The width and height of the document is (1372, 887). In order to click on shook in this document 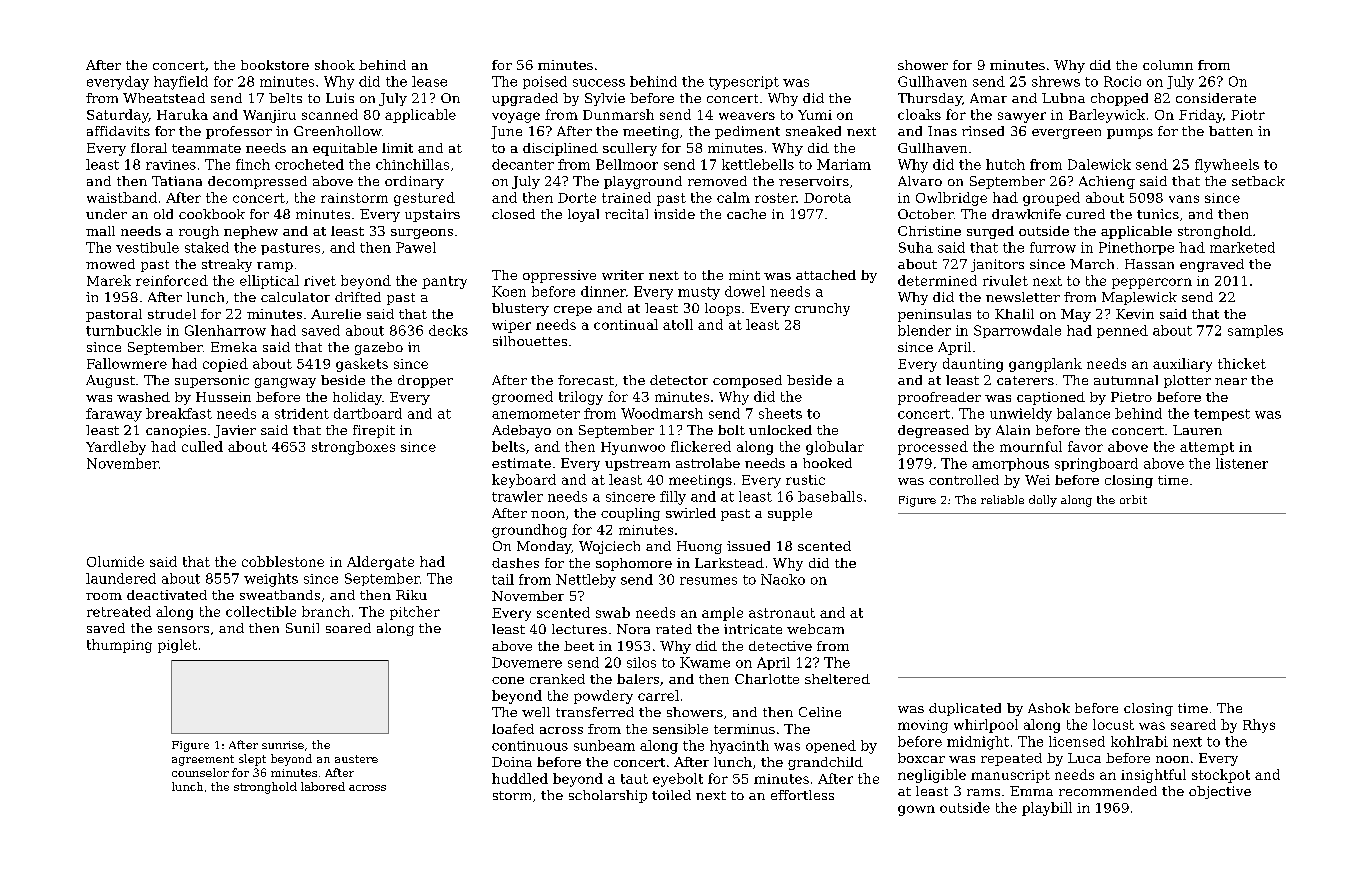, I will do `click(335, 65)`.
